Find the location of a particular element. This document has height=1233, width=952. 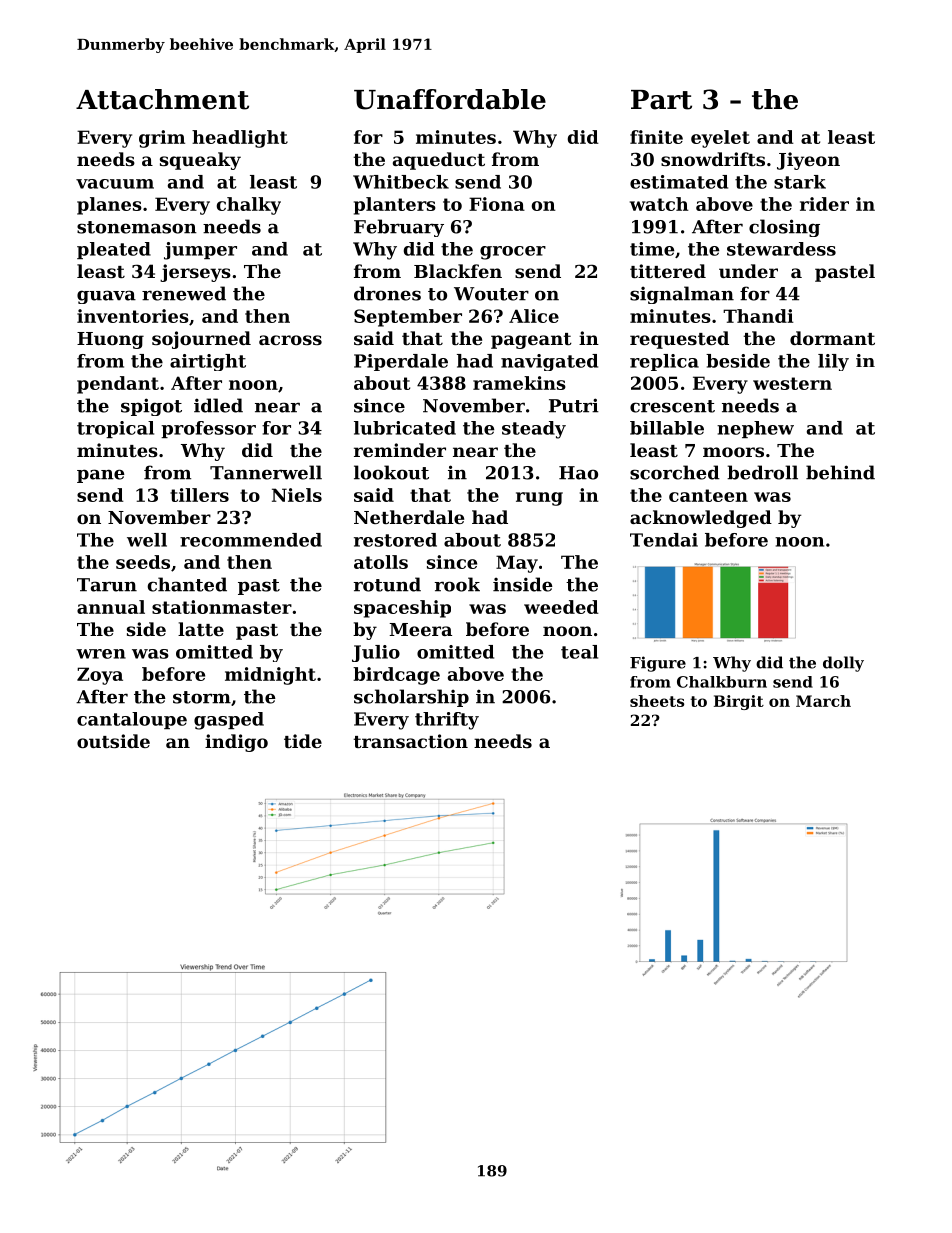

aqueduct is located at coordinates (439, 161).
